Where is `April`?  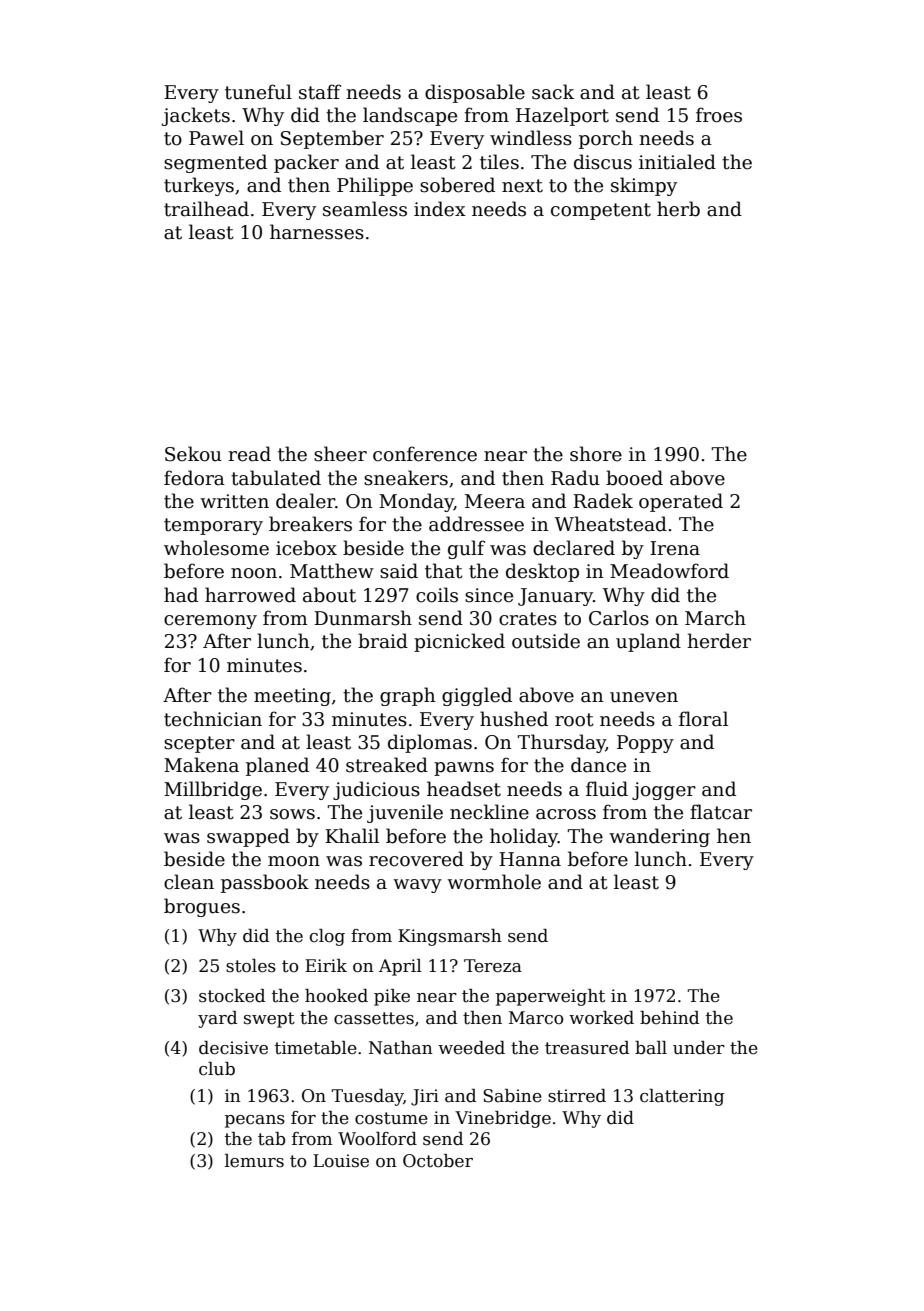 April is located at coordinates (400, 967).
